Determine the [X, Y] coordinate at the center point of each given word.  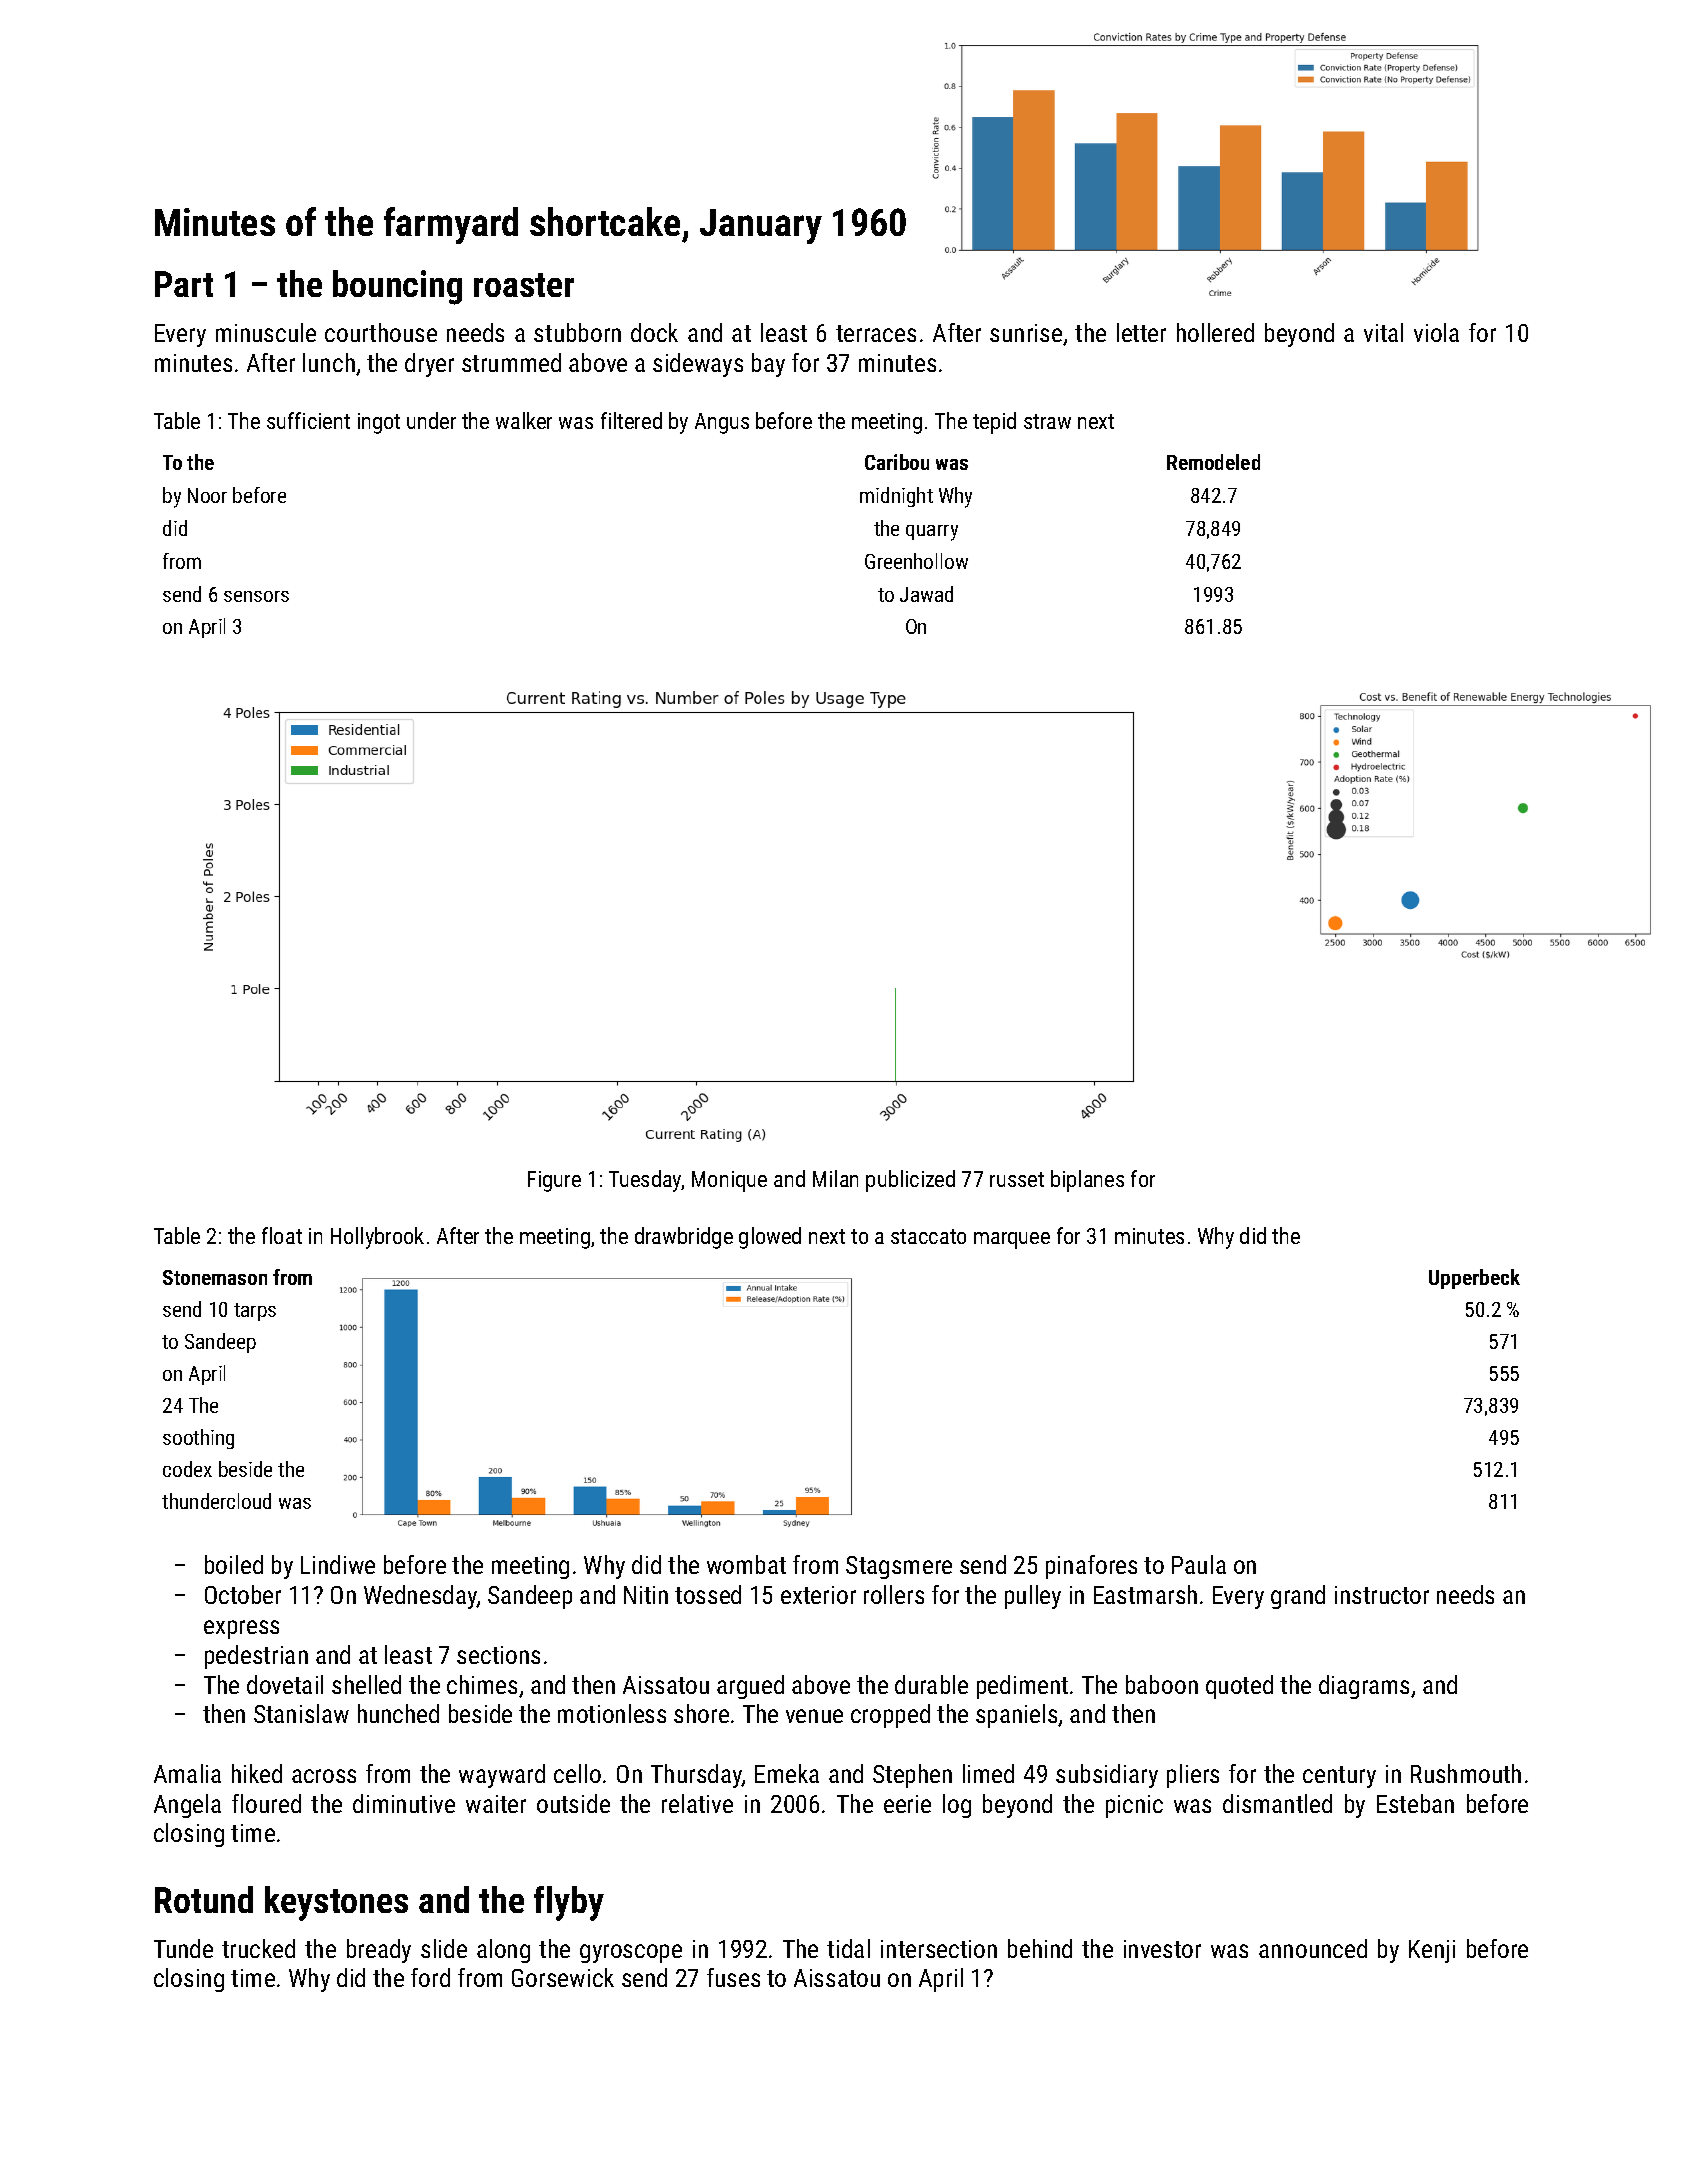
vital [1383, 332]
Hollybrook [377, 1238]
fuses [733, 1977]
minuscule [266, 332]
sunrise [1026, 333]
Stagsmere [899, 1567]
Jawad [926, 594]
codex [187, 1469]
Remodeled [1213, 462]
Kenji [1432, 1951]
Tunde [183, 1948]
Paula [1199, 1564]
